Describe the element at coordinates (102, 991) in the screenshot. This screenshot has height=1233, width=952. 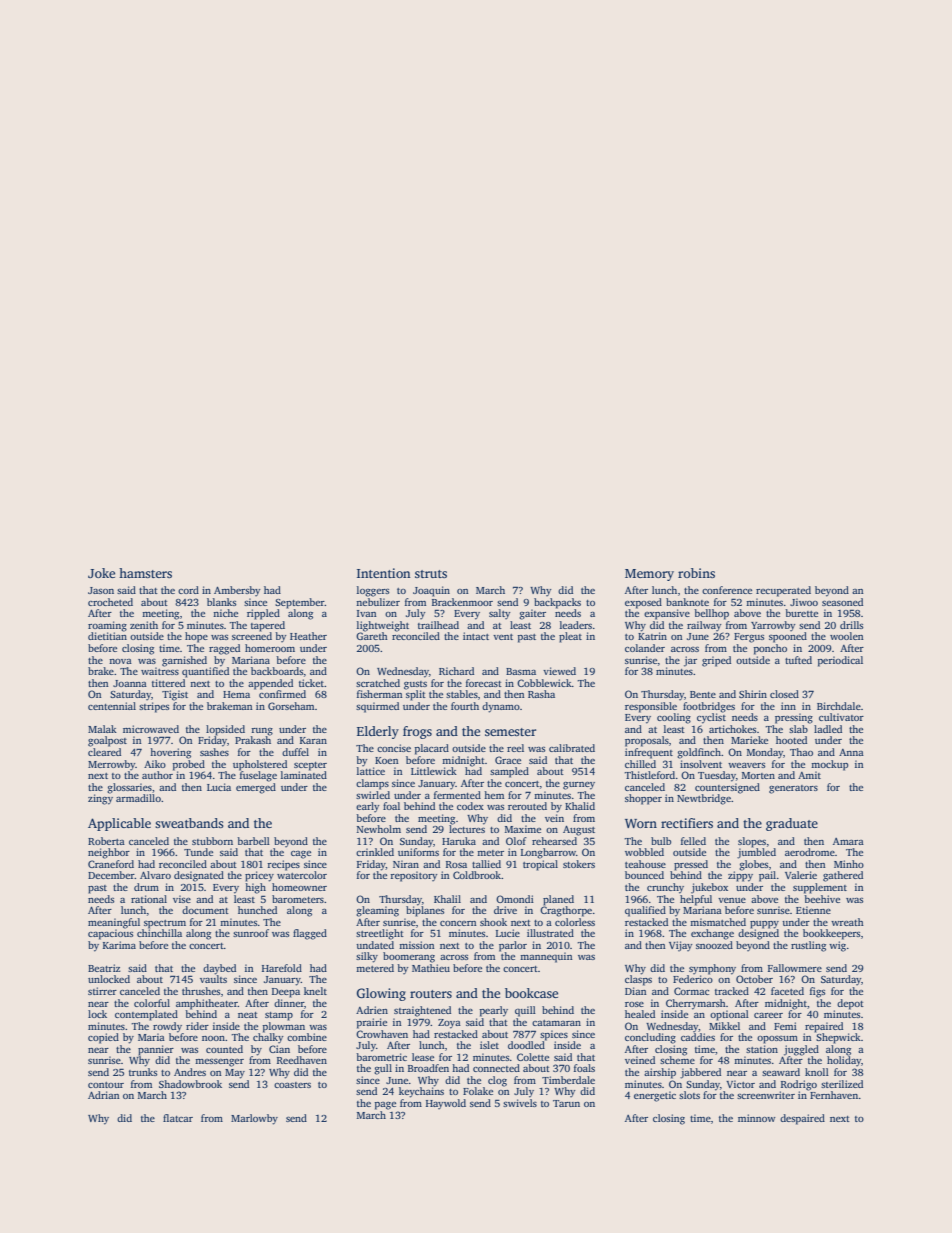
I see `stirrer` at that location.
